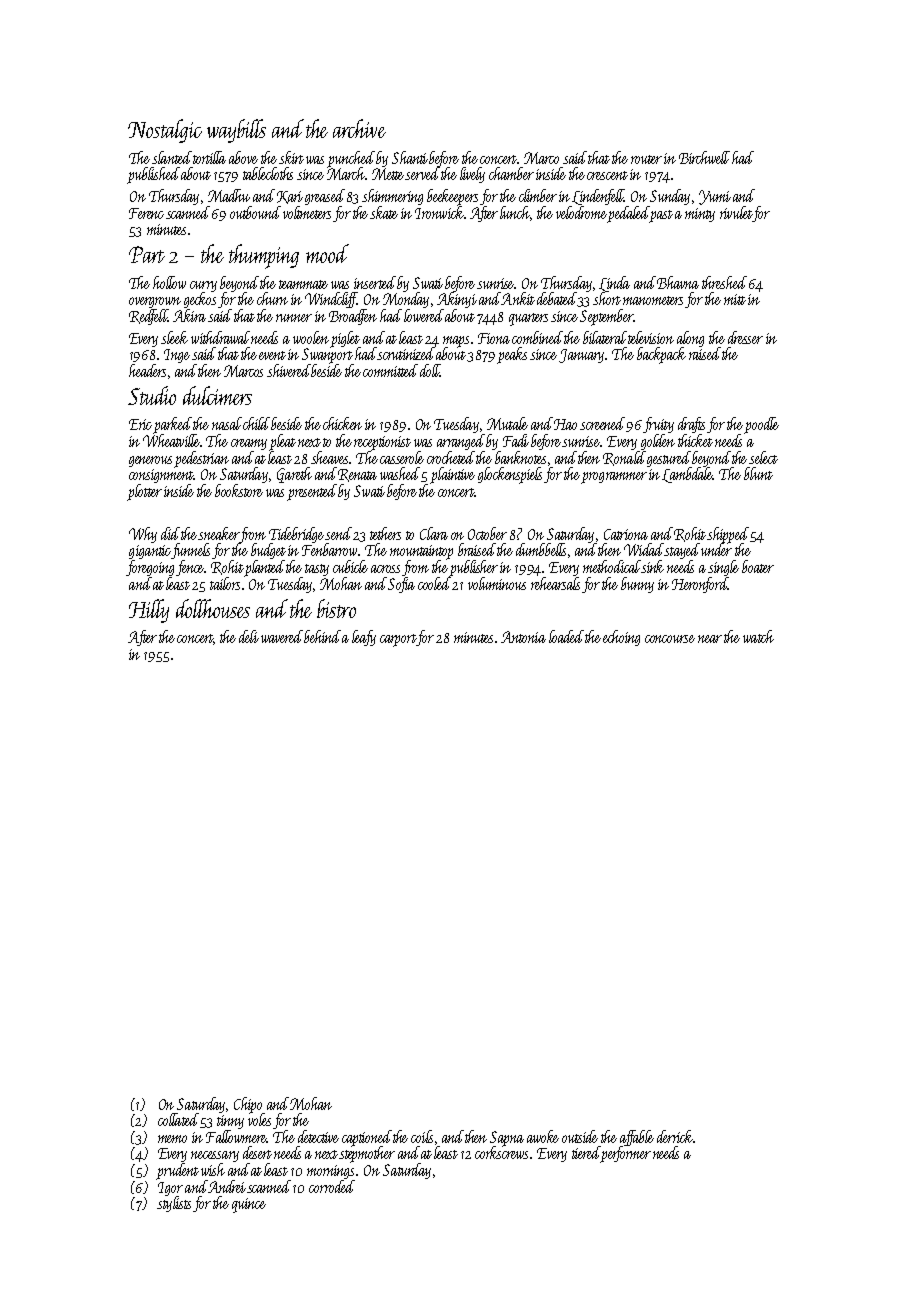  I want to click on Clara, so click(434, 533).
